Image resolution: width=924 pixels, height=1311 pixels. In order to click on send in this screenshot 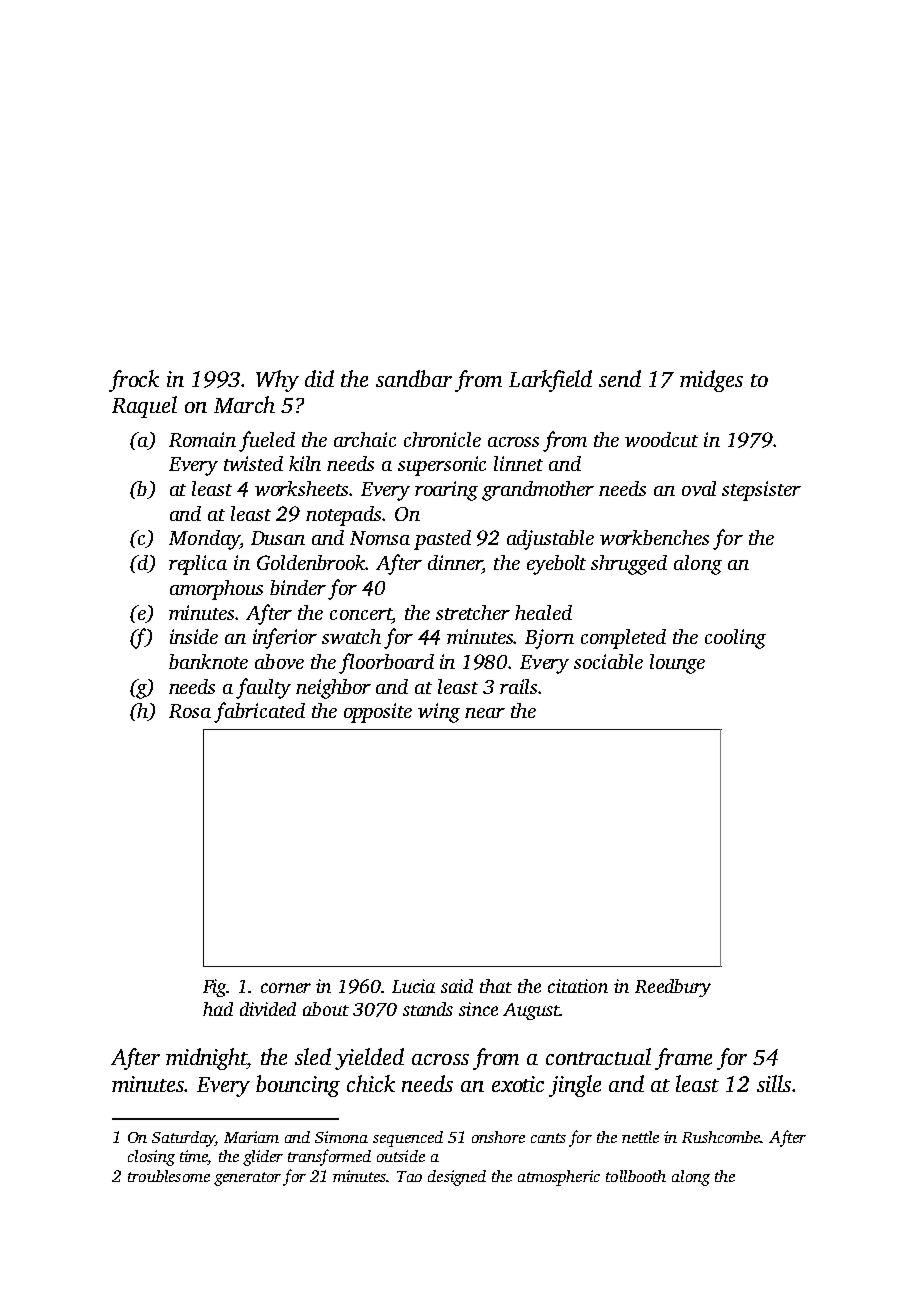, I will do `click(620, 378)`.
